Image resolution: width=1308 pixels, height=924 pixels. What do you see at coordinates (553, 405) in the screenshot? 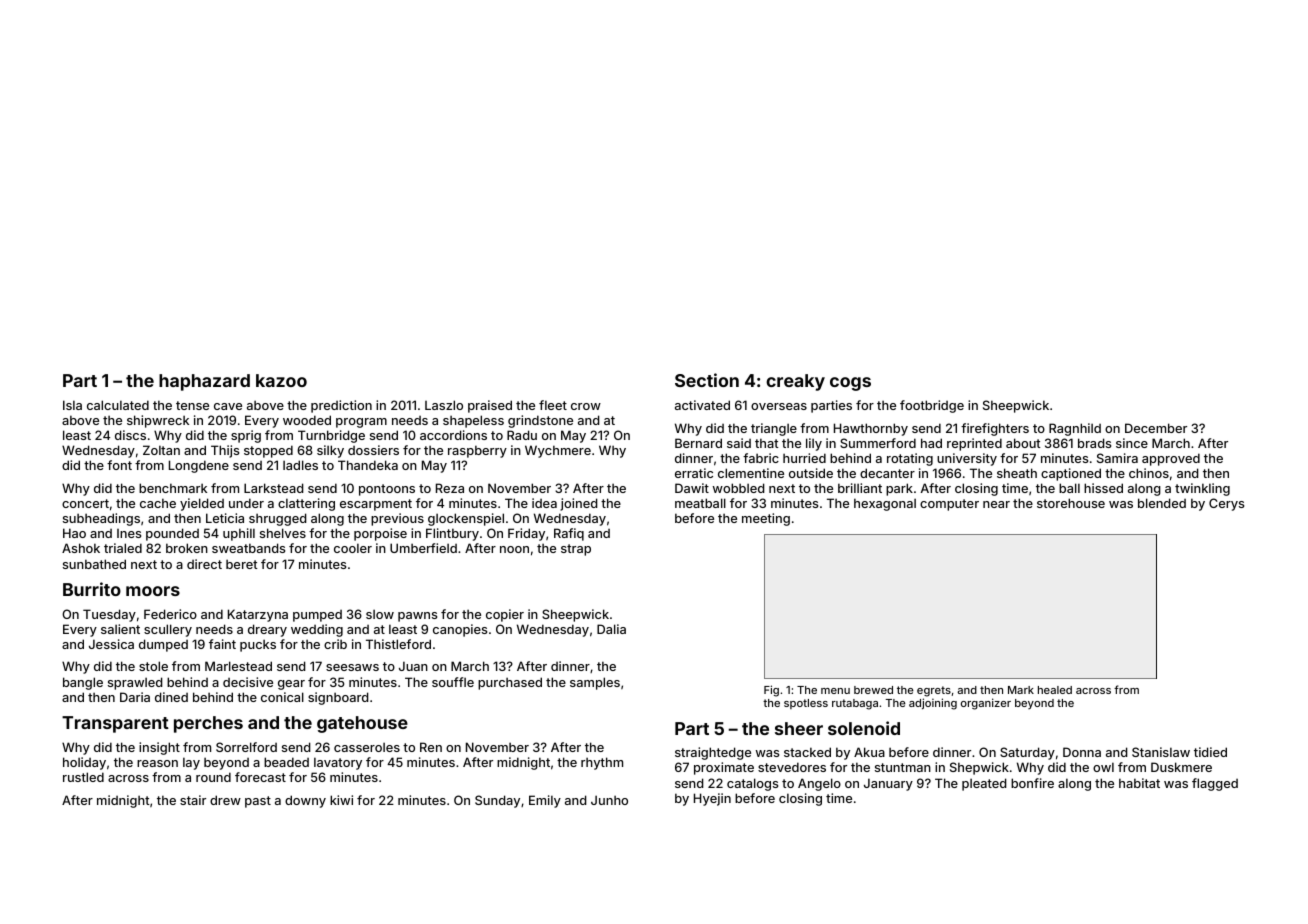
I see `fleet` at bounding box center [553, 405].
